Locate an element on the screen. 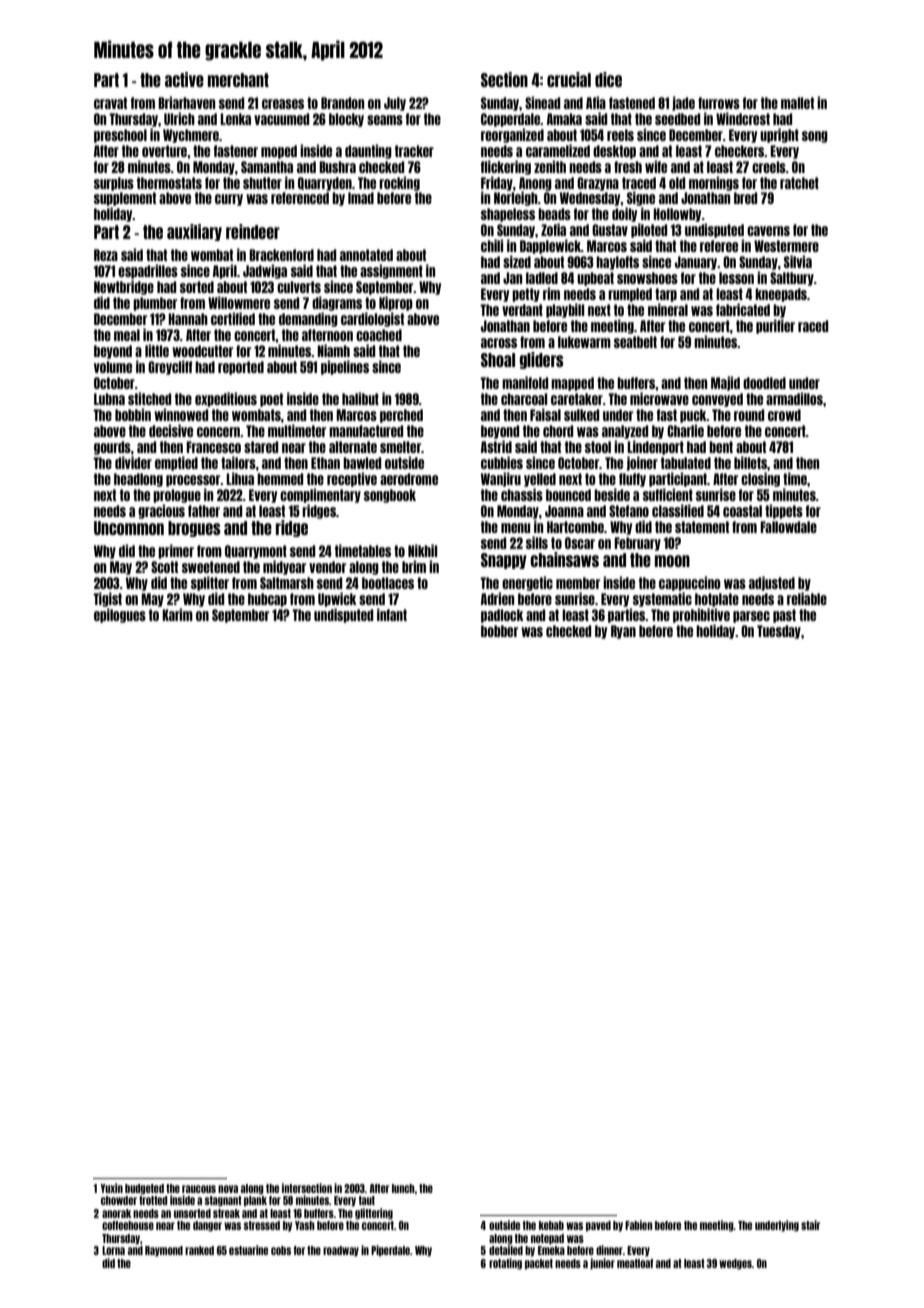 The image size is (924, 1308). reorganized is located at coordinates (512, 135).
